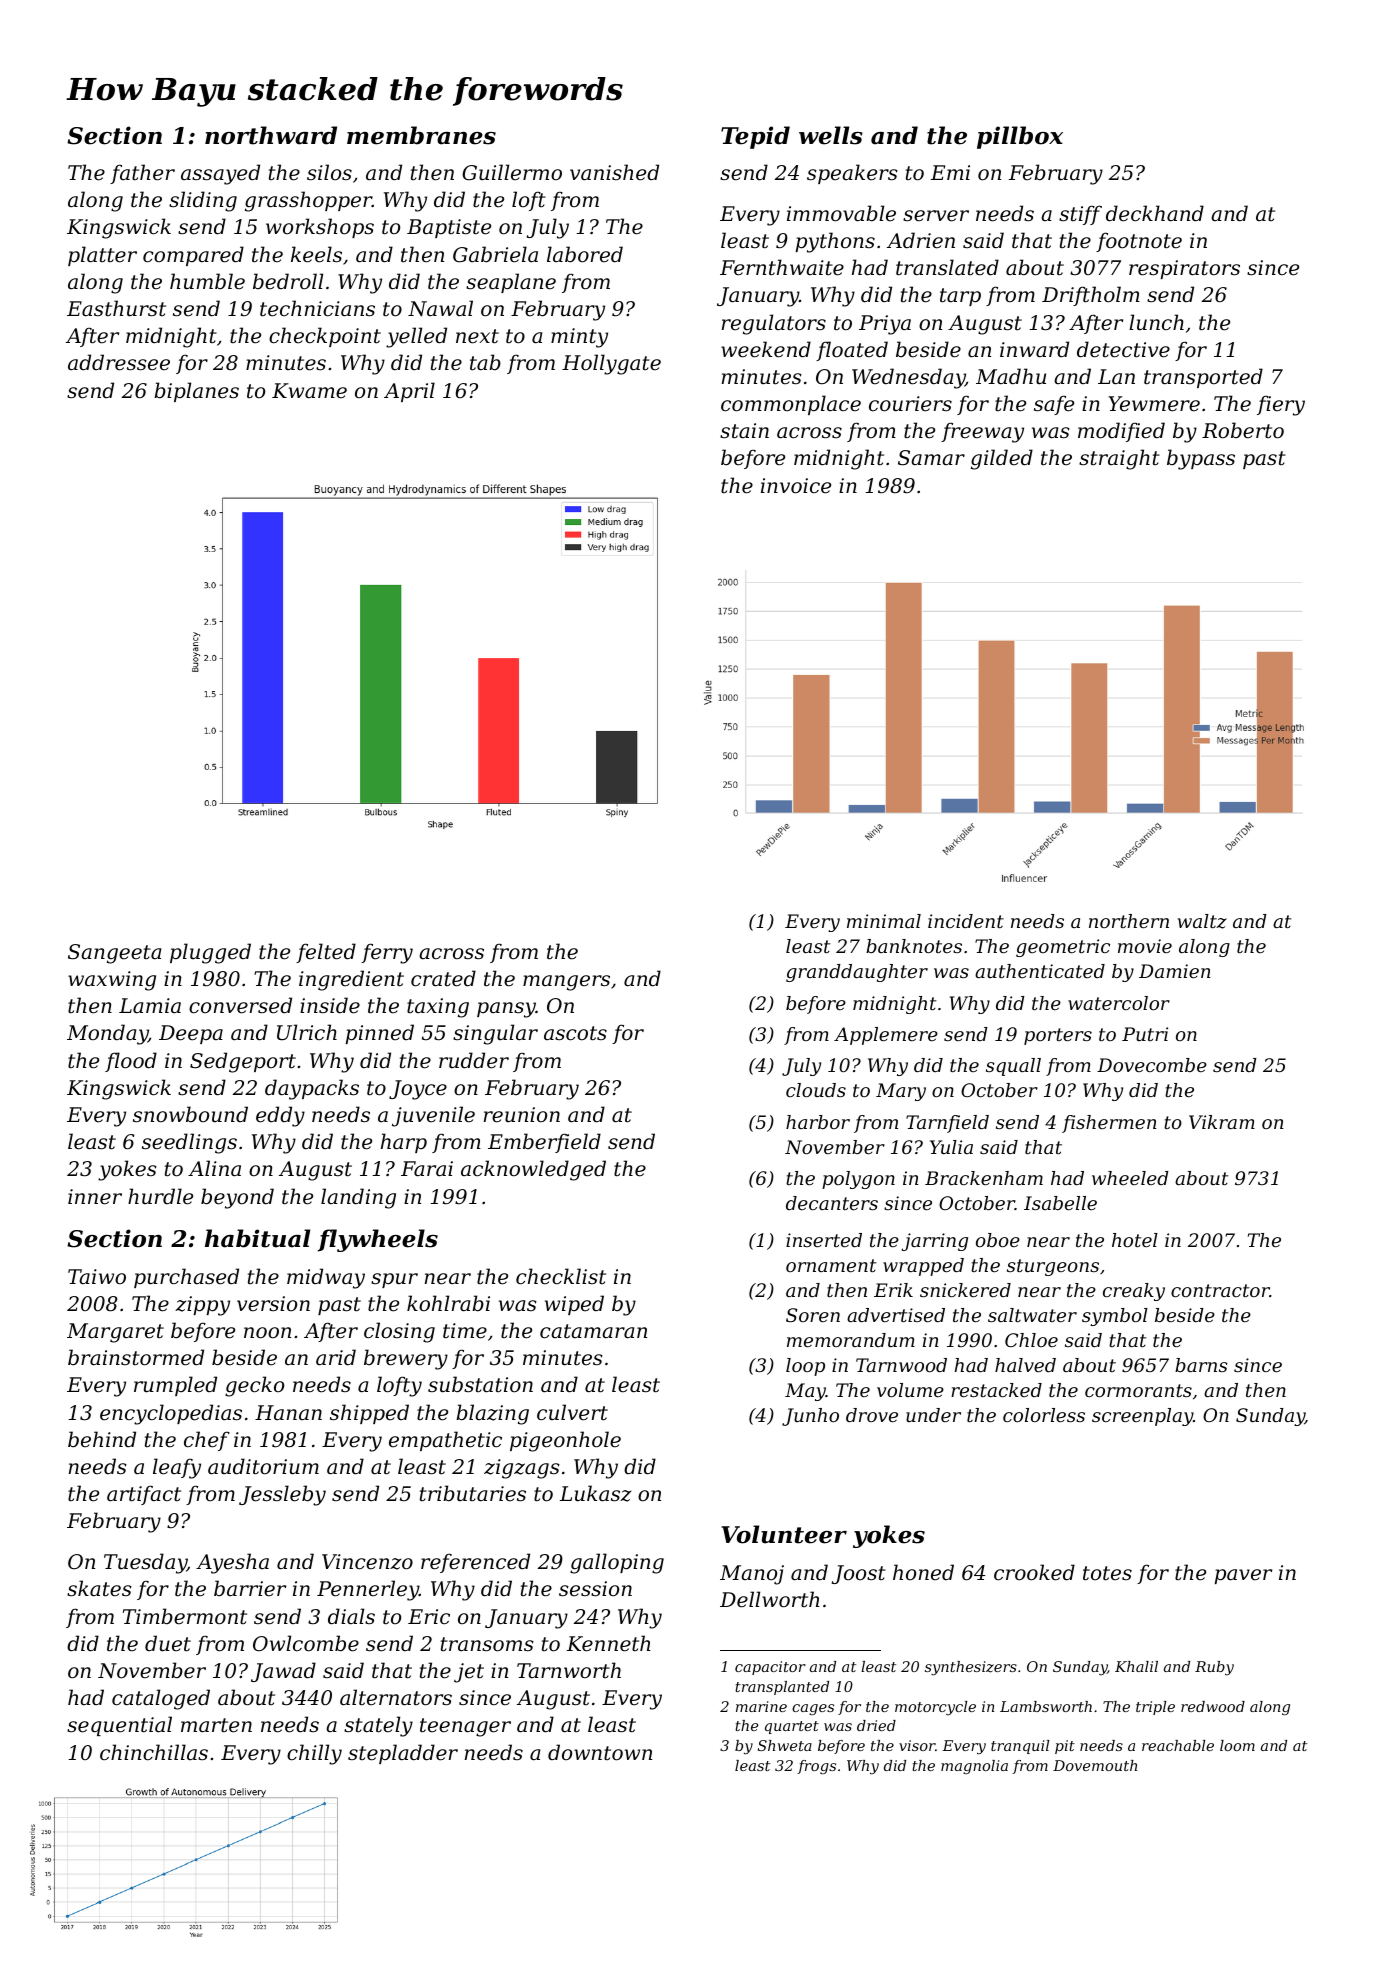 Image resolution: width=1386 pixels, height=1969 pixels. I want to click on Lukasz, so click(595, 1493).
